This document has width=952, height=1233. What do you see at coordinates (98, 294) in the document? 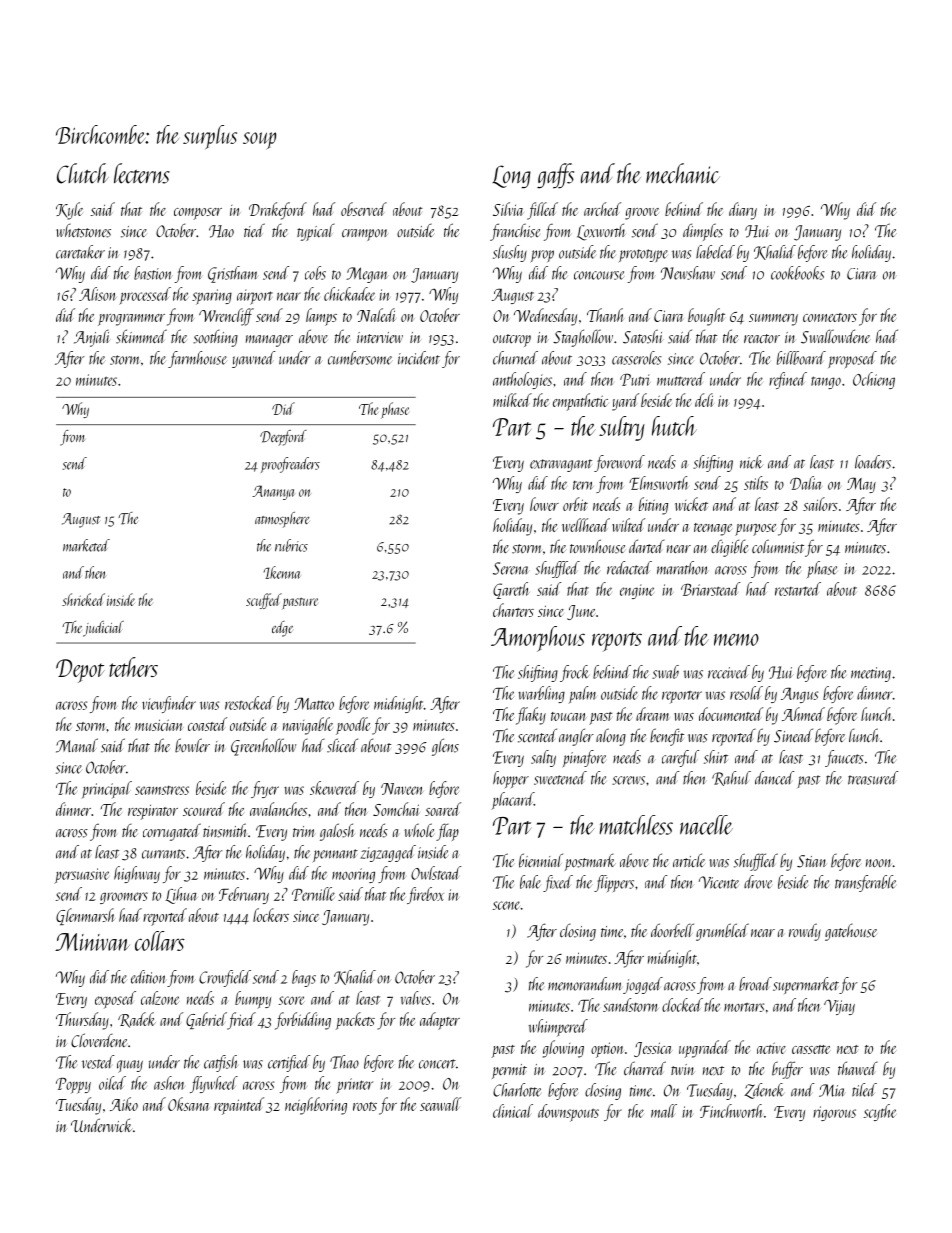
I see `Alison` at bounding box center [98, 294].
